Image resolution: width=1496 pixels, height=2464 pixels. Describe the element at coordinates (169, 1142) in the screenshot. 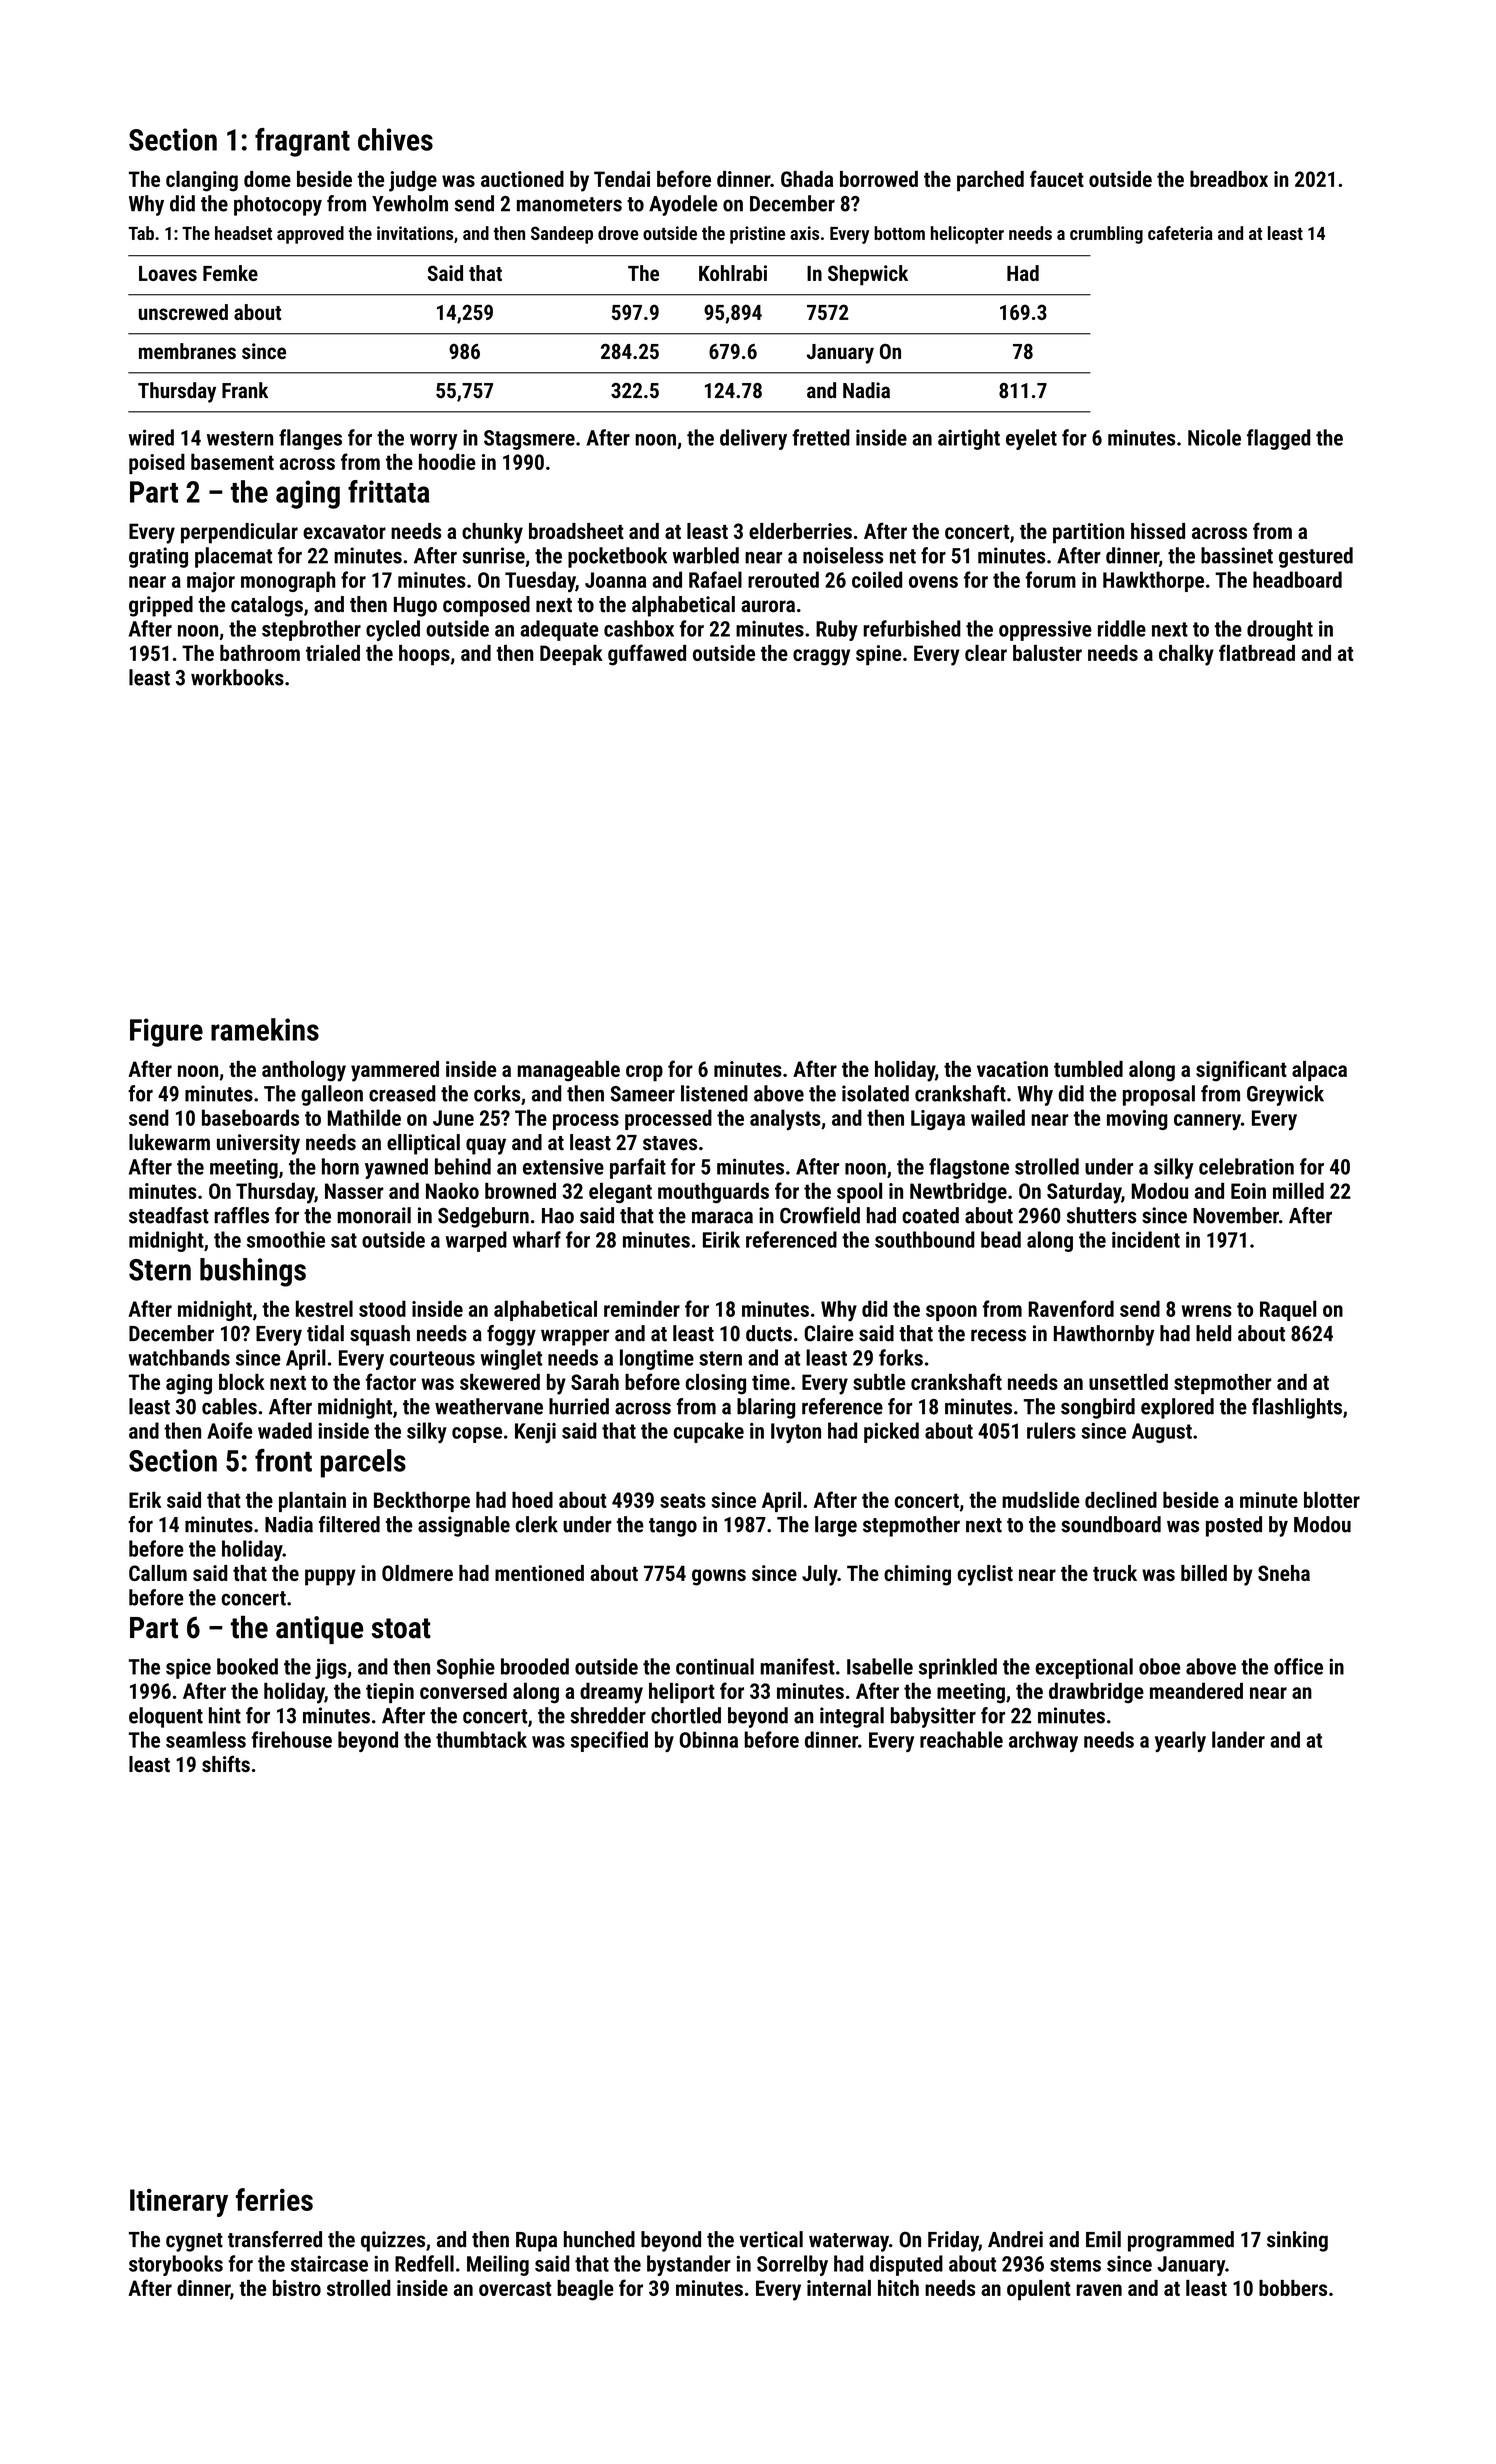

I see `lukewarm` at that location.
